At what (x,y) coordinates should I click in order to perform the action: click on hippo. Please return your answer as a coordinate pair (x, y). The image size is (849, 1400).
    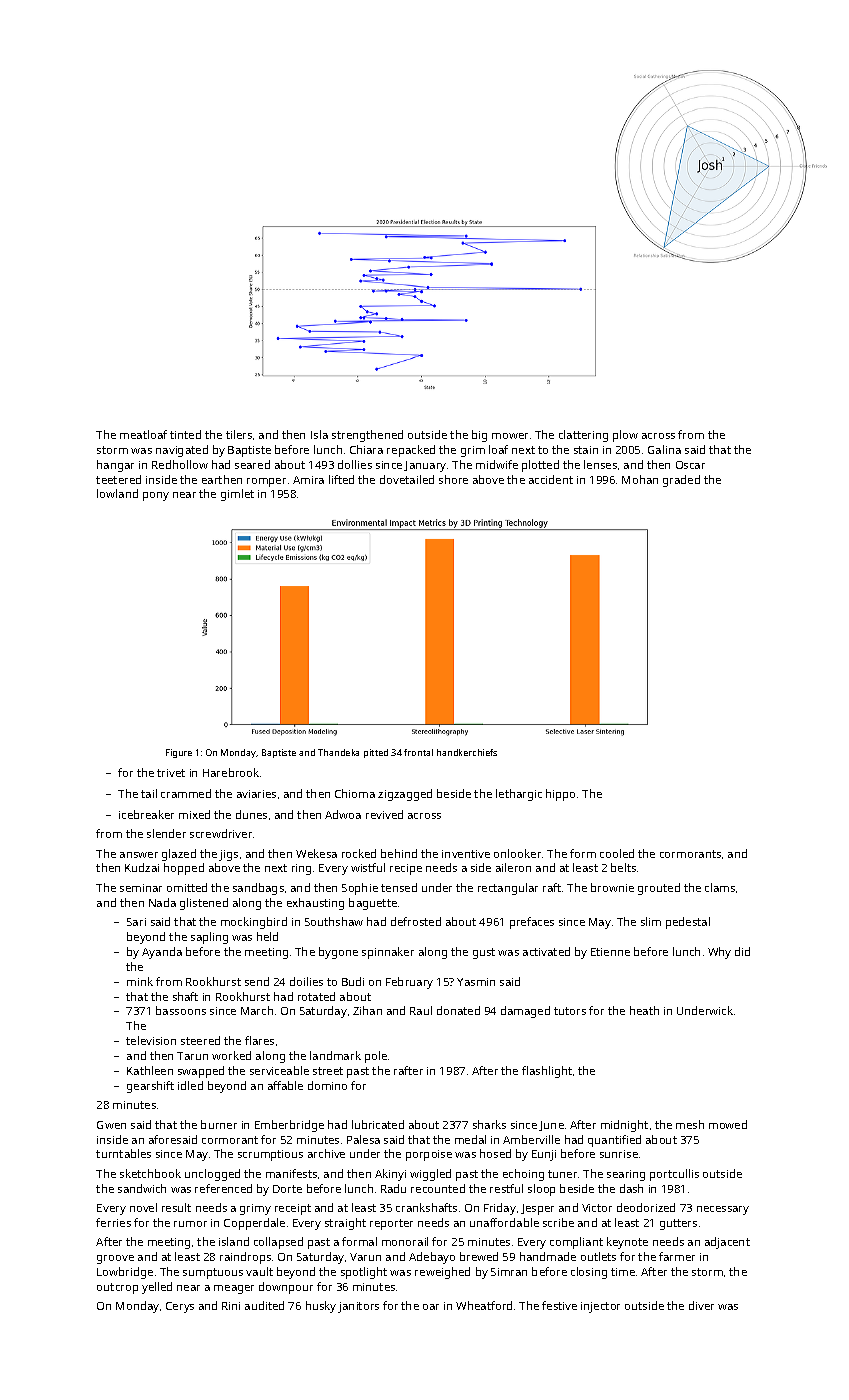
    Looking at the image, I should click on (560, 795).
